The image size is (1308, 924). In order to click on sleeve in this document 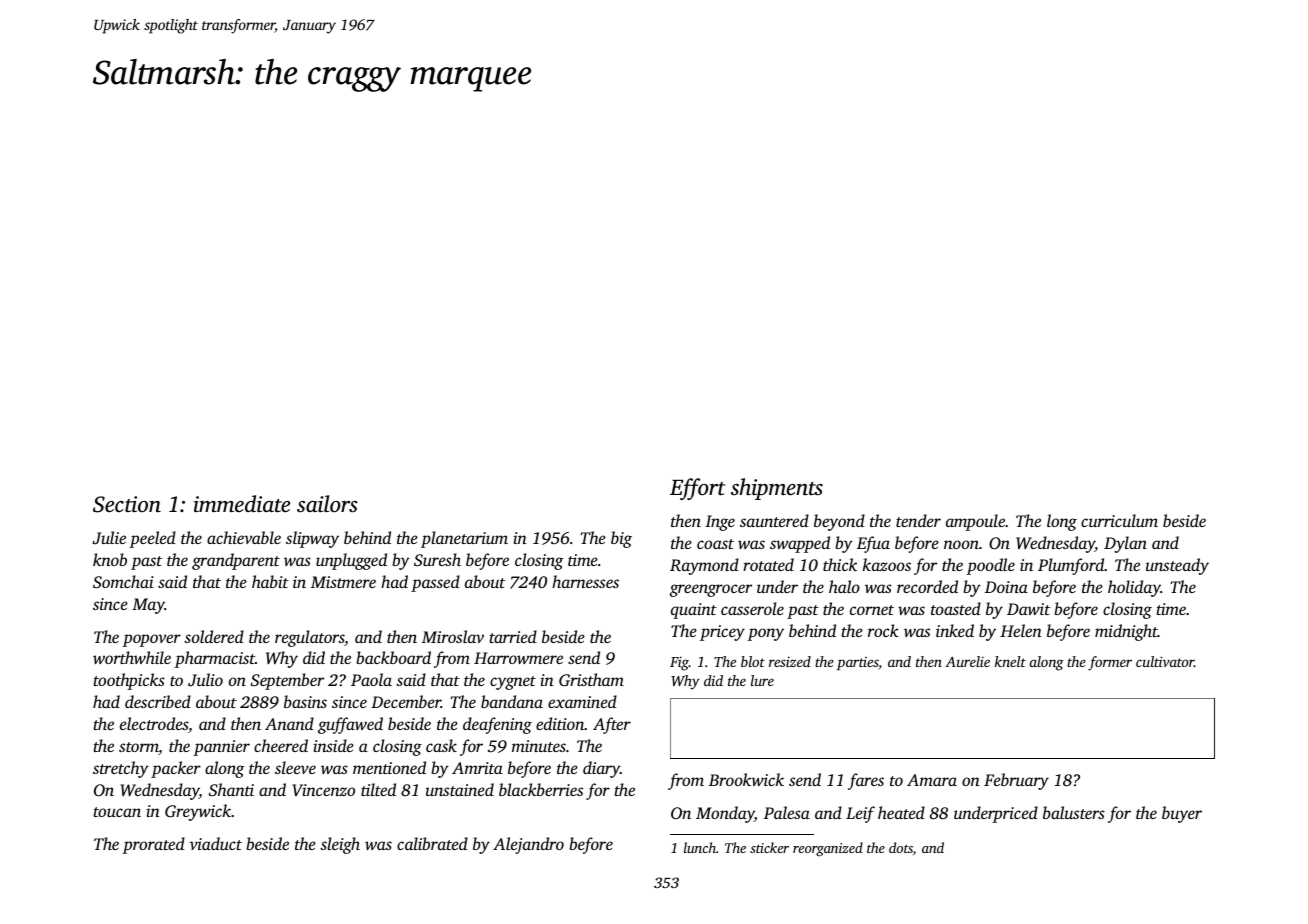, I will do `click(295, 767)`.
